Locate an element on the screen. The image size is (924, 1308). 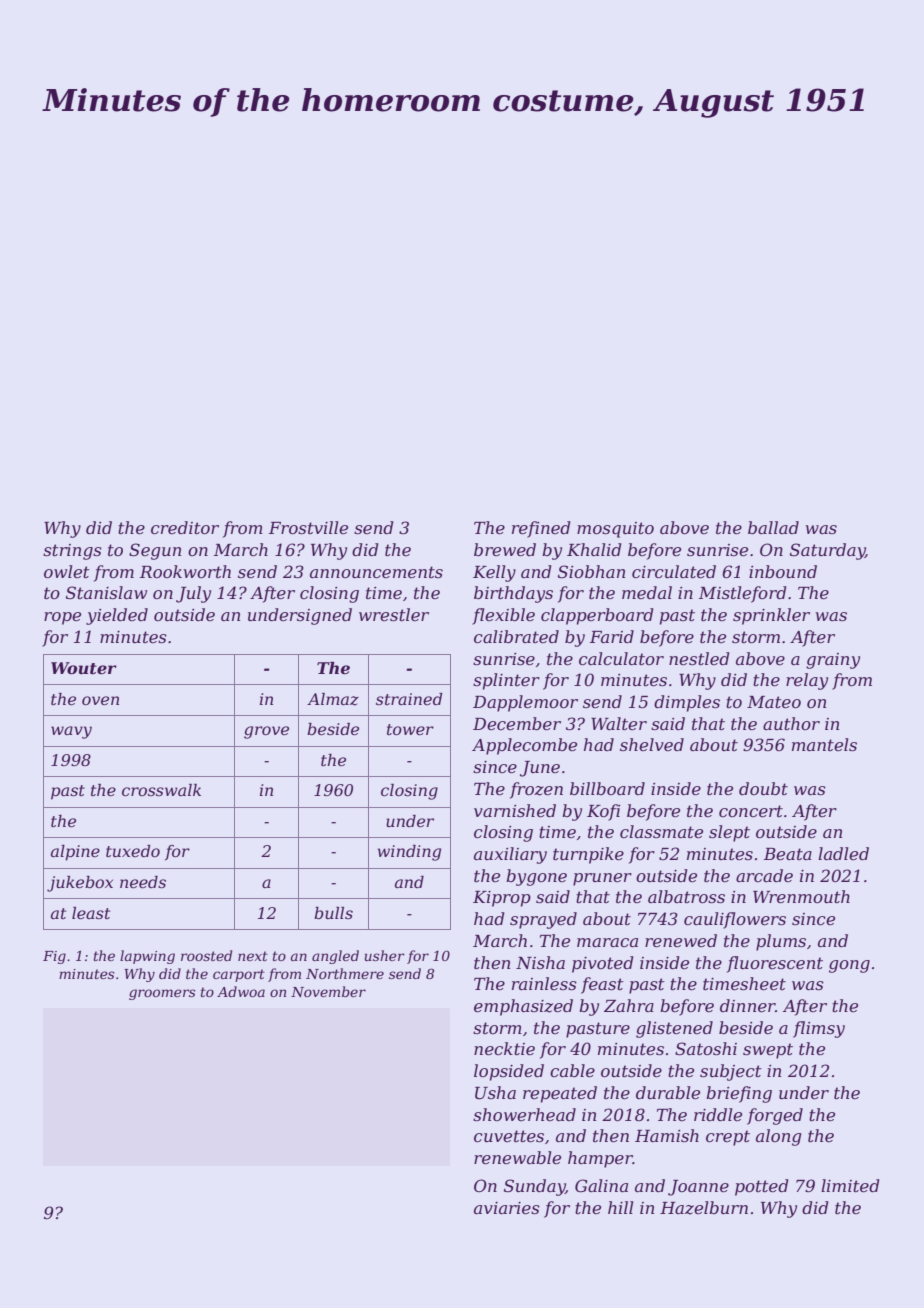
Frostville is located at coordinates (308, 527).
